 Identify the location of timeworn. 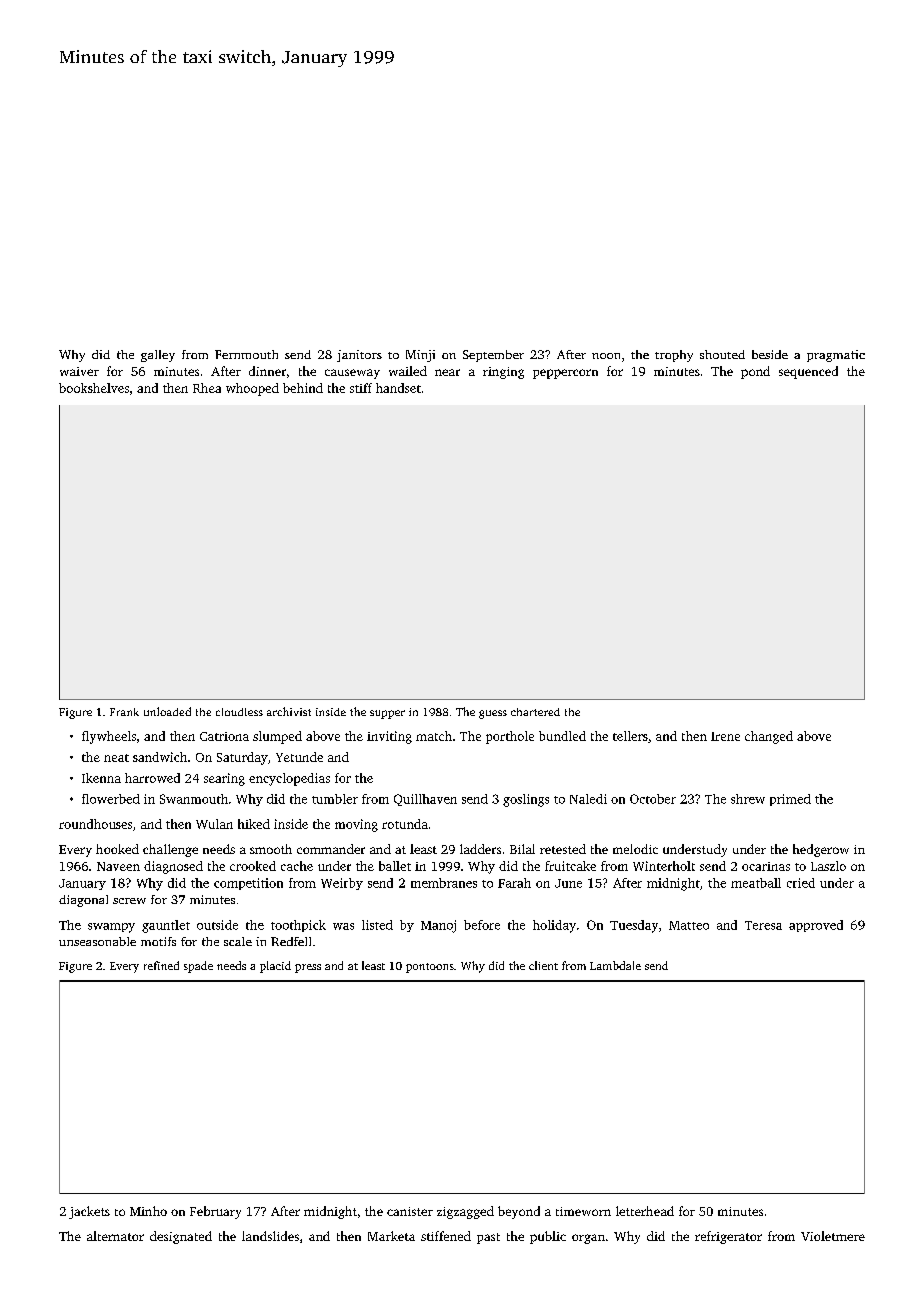
(583, 1211).
